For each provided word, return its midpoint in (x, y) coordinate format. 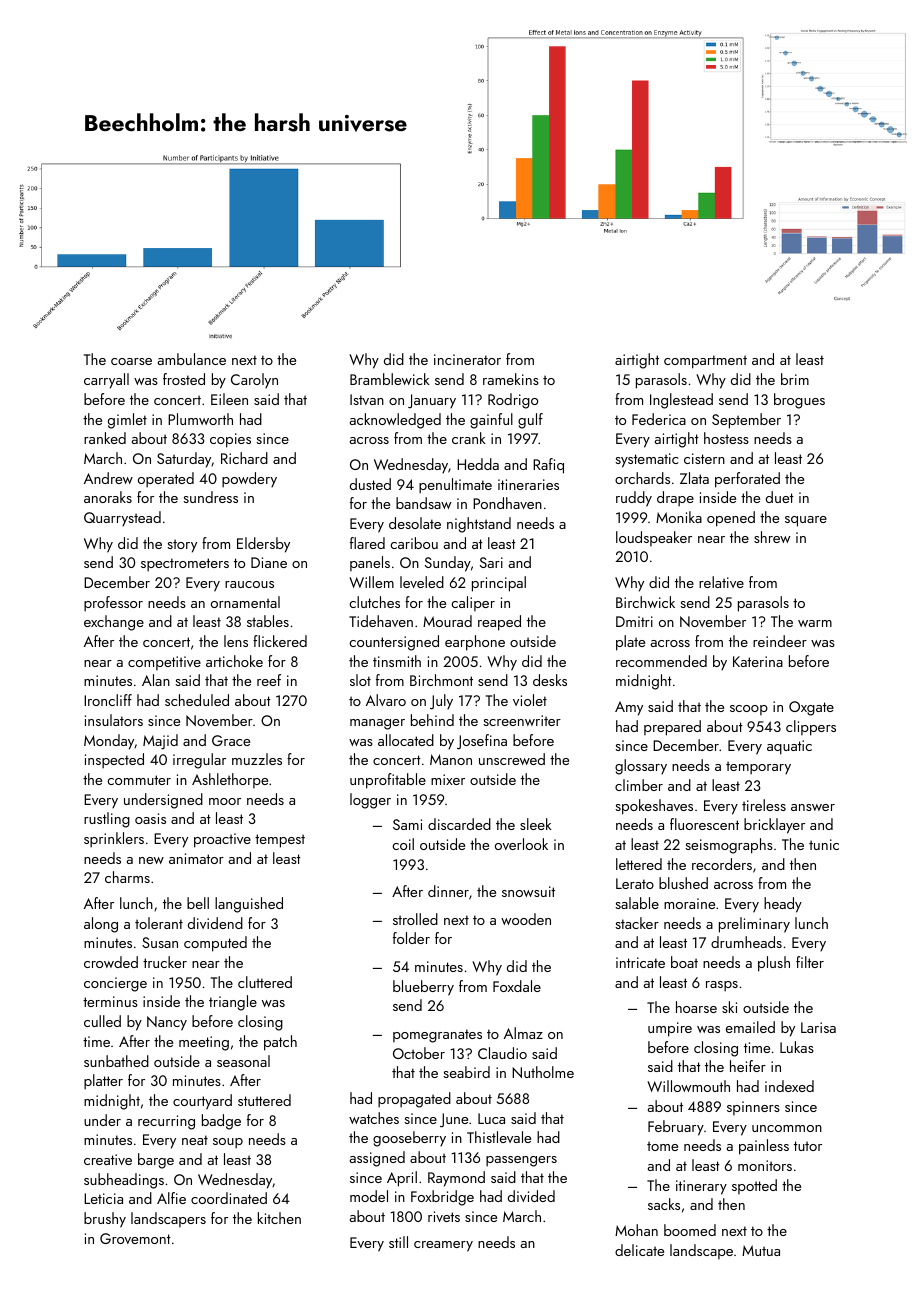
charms (127, 877)
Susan (160, 942)
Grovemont (135, 1238)
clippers (811, 728)
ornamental (245, 602)
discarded (459, 824)
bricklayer (774, 826)
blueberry (423, 988)
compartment (705, 362)
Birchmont (441, 680)
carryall (106, 381)
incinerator (467, 359)
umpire (670, 1029)
